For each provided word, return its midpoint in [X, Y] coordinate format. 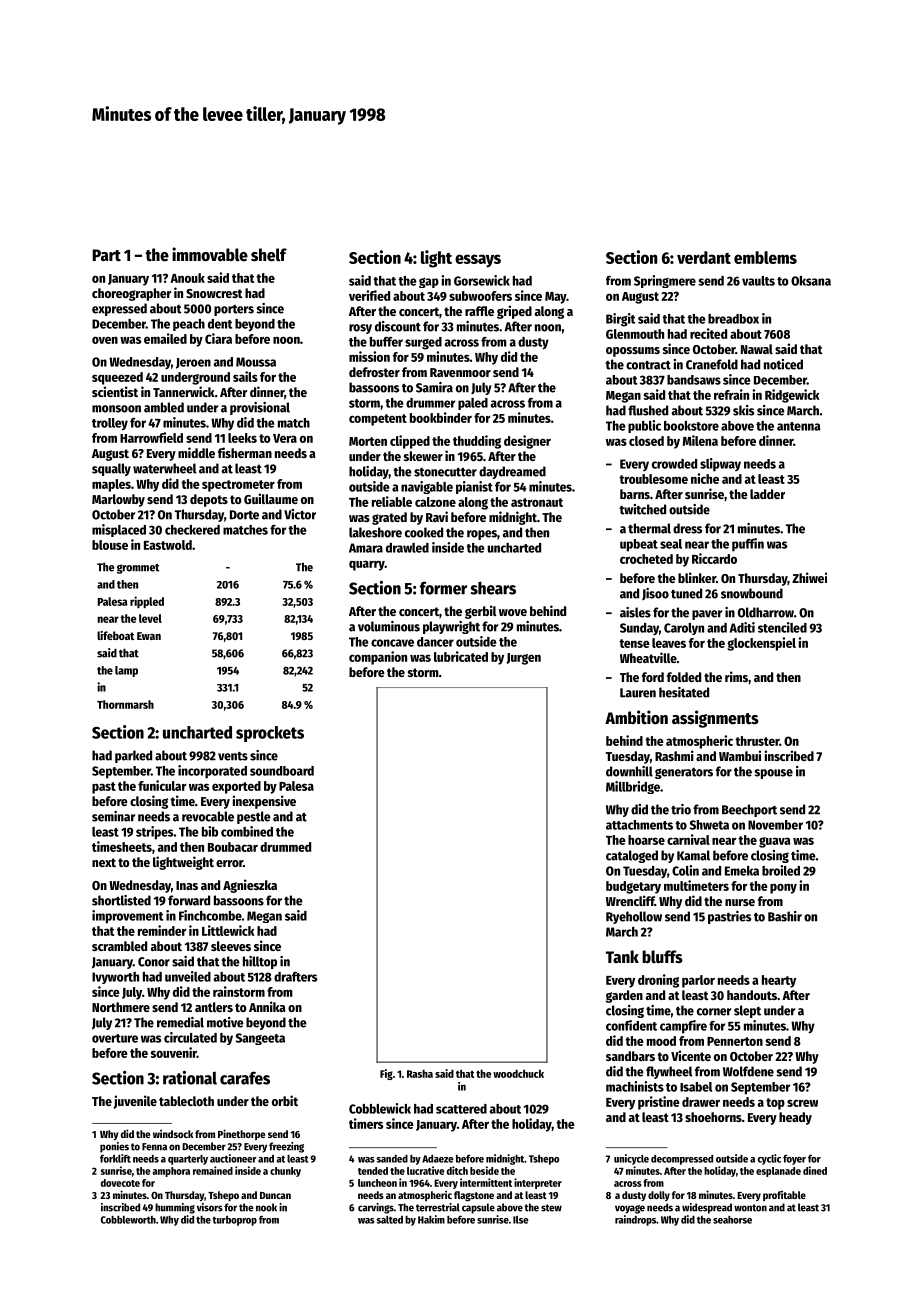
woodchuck [518, 1073]
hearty [779, 981]
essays [478, 261]
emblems [765, 257]
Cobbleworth [128, 1220]
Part [106, 255]
